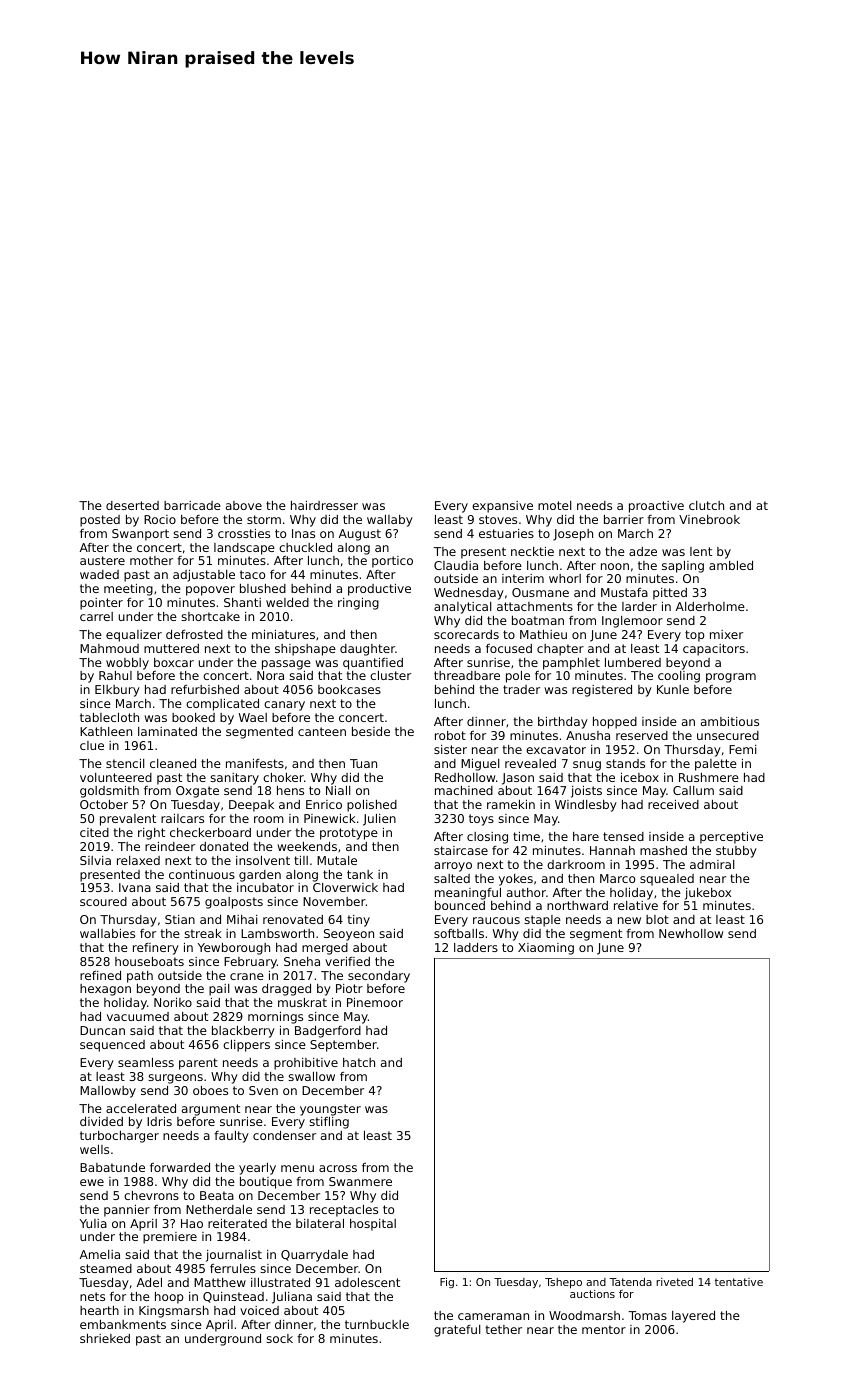  I want to click on lumbered, so click(633, 662).
